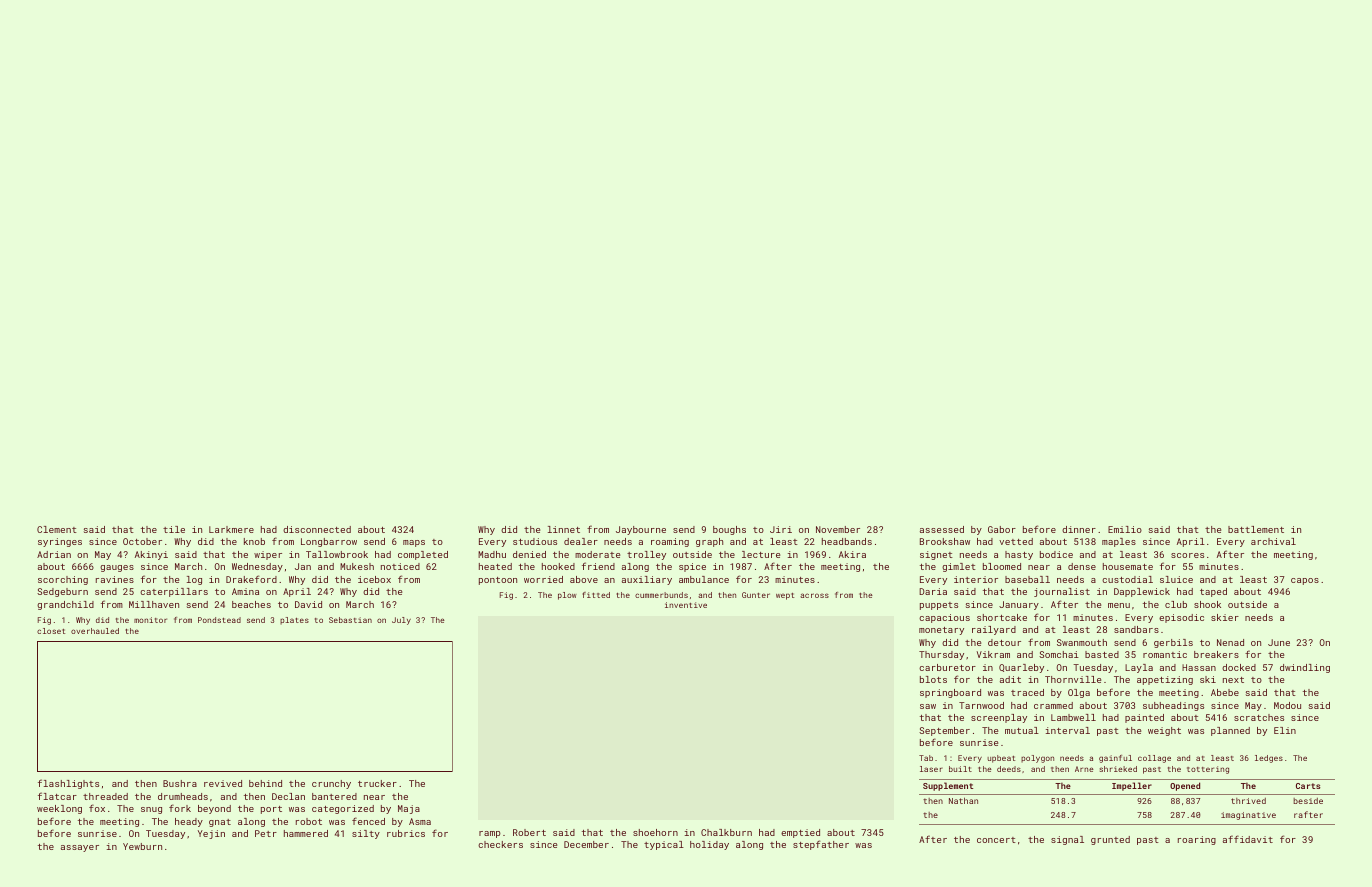  Describe the element at coordinates (1002, 529) in the page. I see `Gabor` at that location.
